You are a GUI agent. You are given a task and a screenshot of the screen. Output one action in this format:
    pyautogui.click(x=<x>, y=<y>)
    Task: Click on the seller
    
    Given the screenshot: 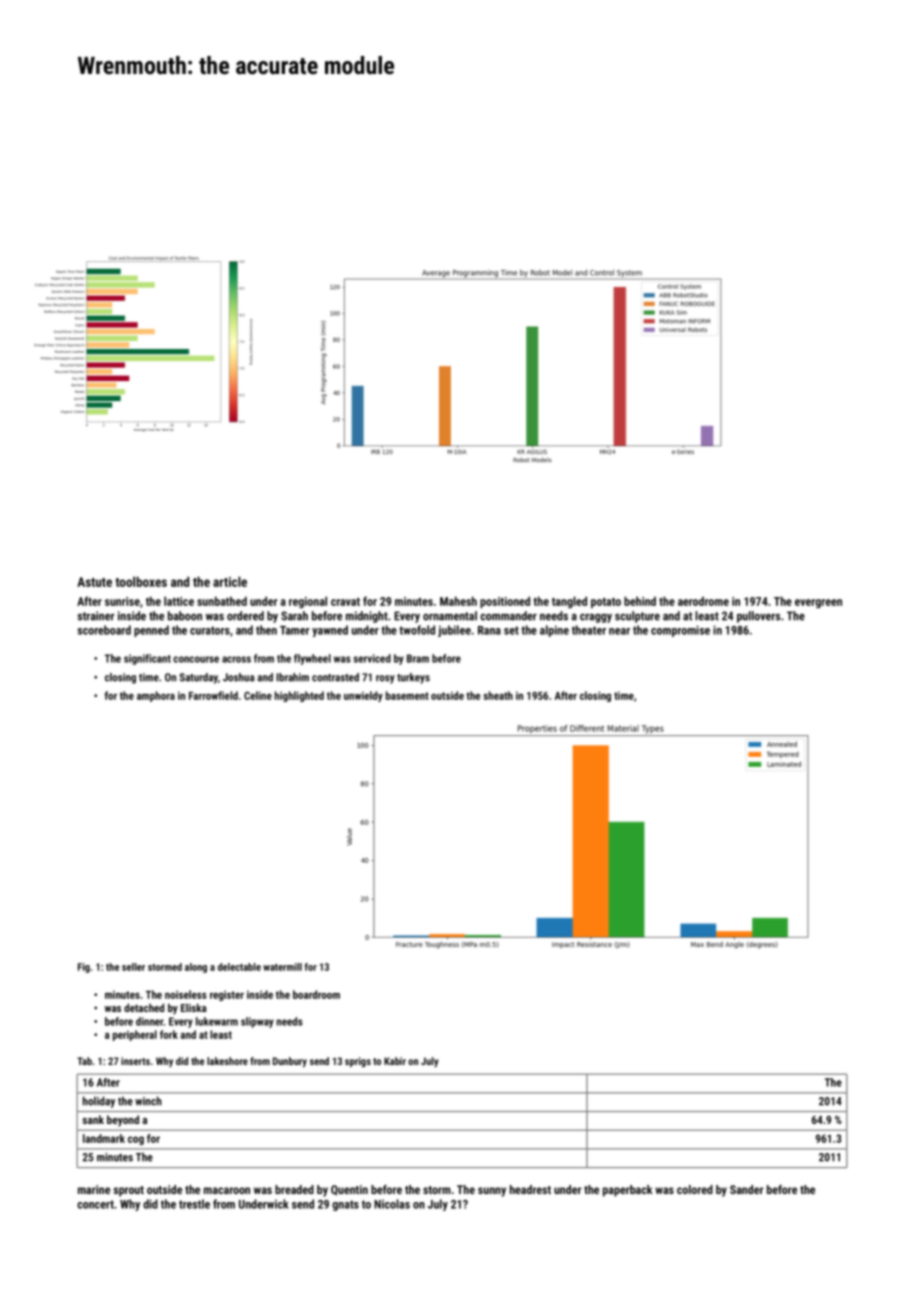 What is the action you would take?
    pyautogui.click(x=133, y=967)
